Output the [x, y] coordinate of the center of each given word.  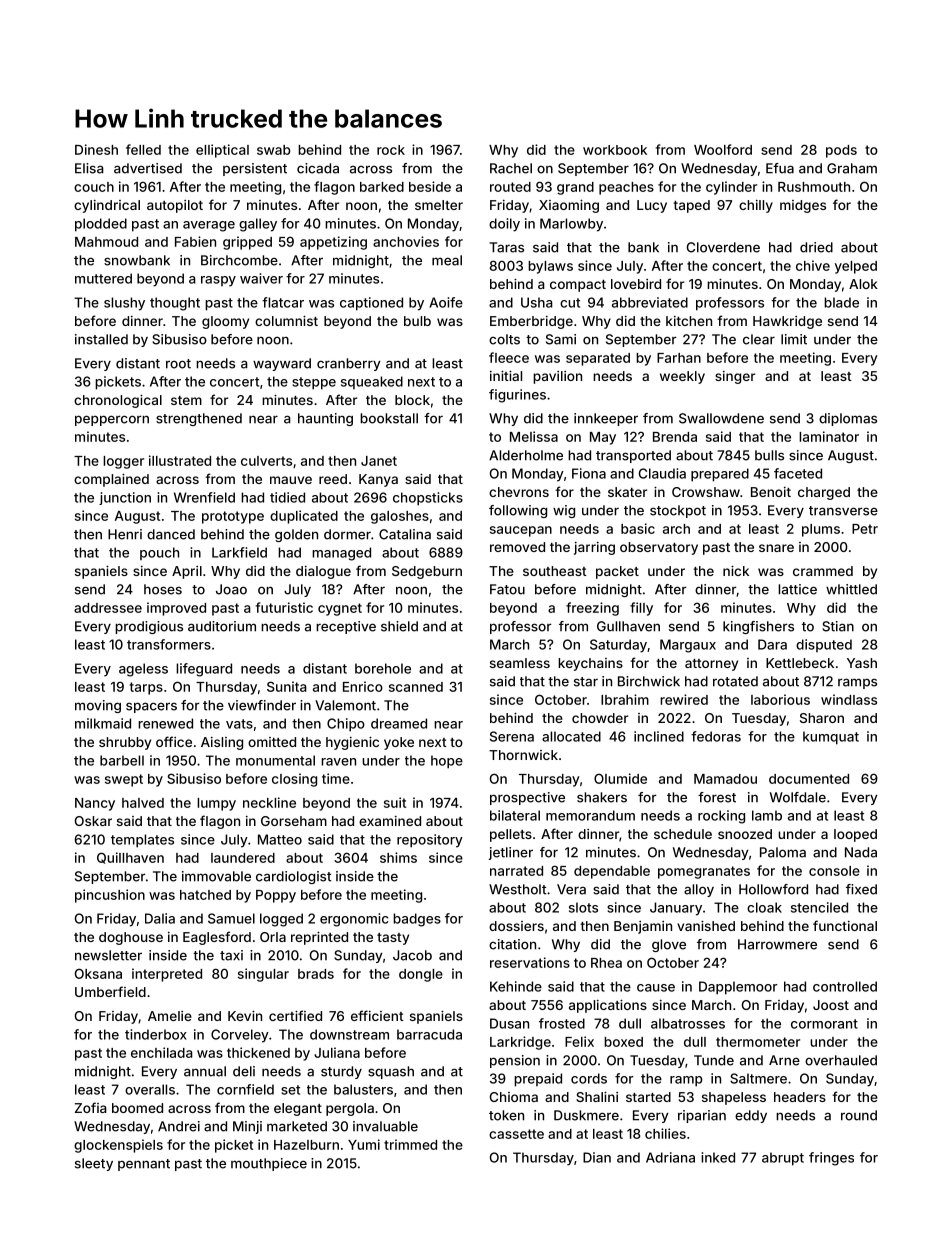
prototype [233, 517]
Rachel [511, 168]
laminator [829, 436]
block [412, 400]
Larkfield [239, 552]
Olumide [620, 778]
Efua [780, 168]
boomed [137, 1108]
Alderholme [526, 455]
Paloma [783, 852]
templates [142, 841]
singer [735, 377]
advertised [148, 168]
